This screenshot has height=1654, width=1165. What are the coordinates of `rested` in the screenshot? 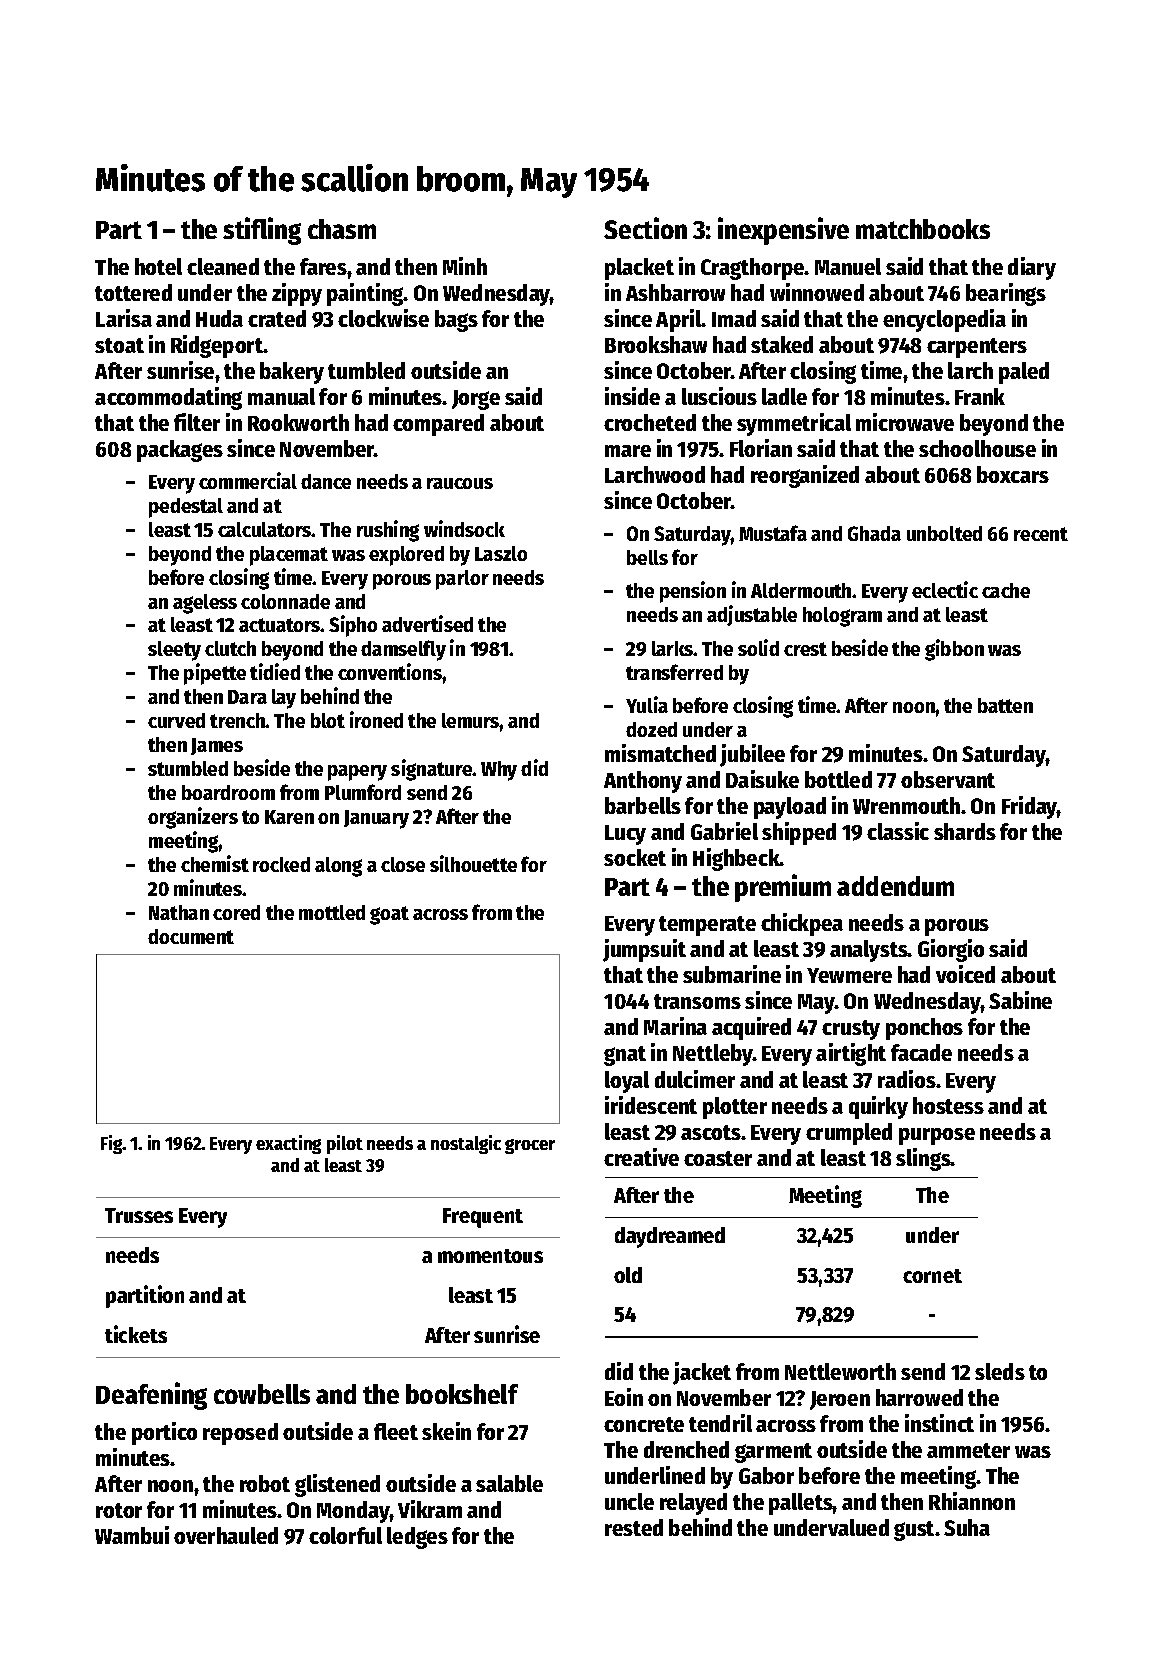 It's located at (634, 1527).
